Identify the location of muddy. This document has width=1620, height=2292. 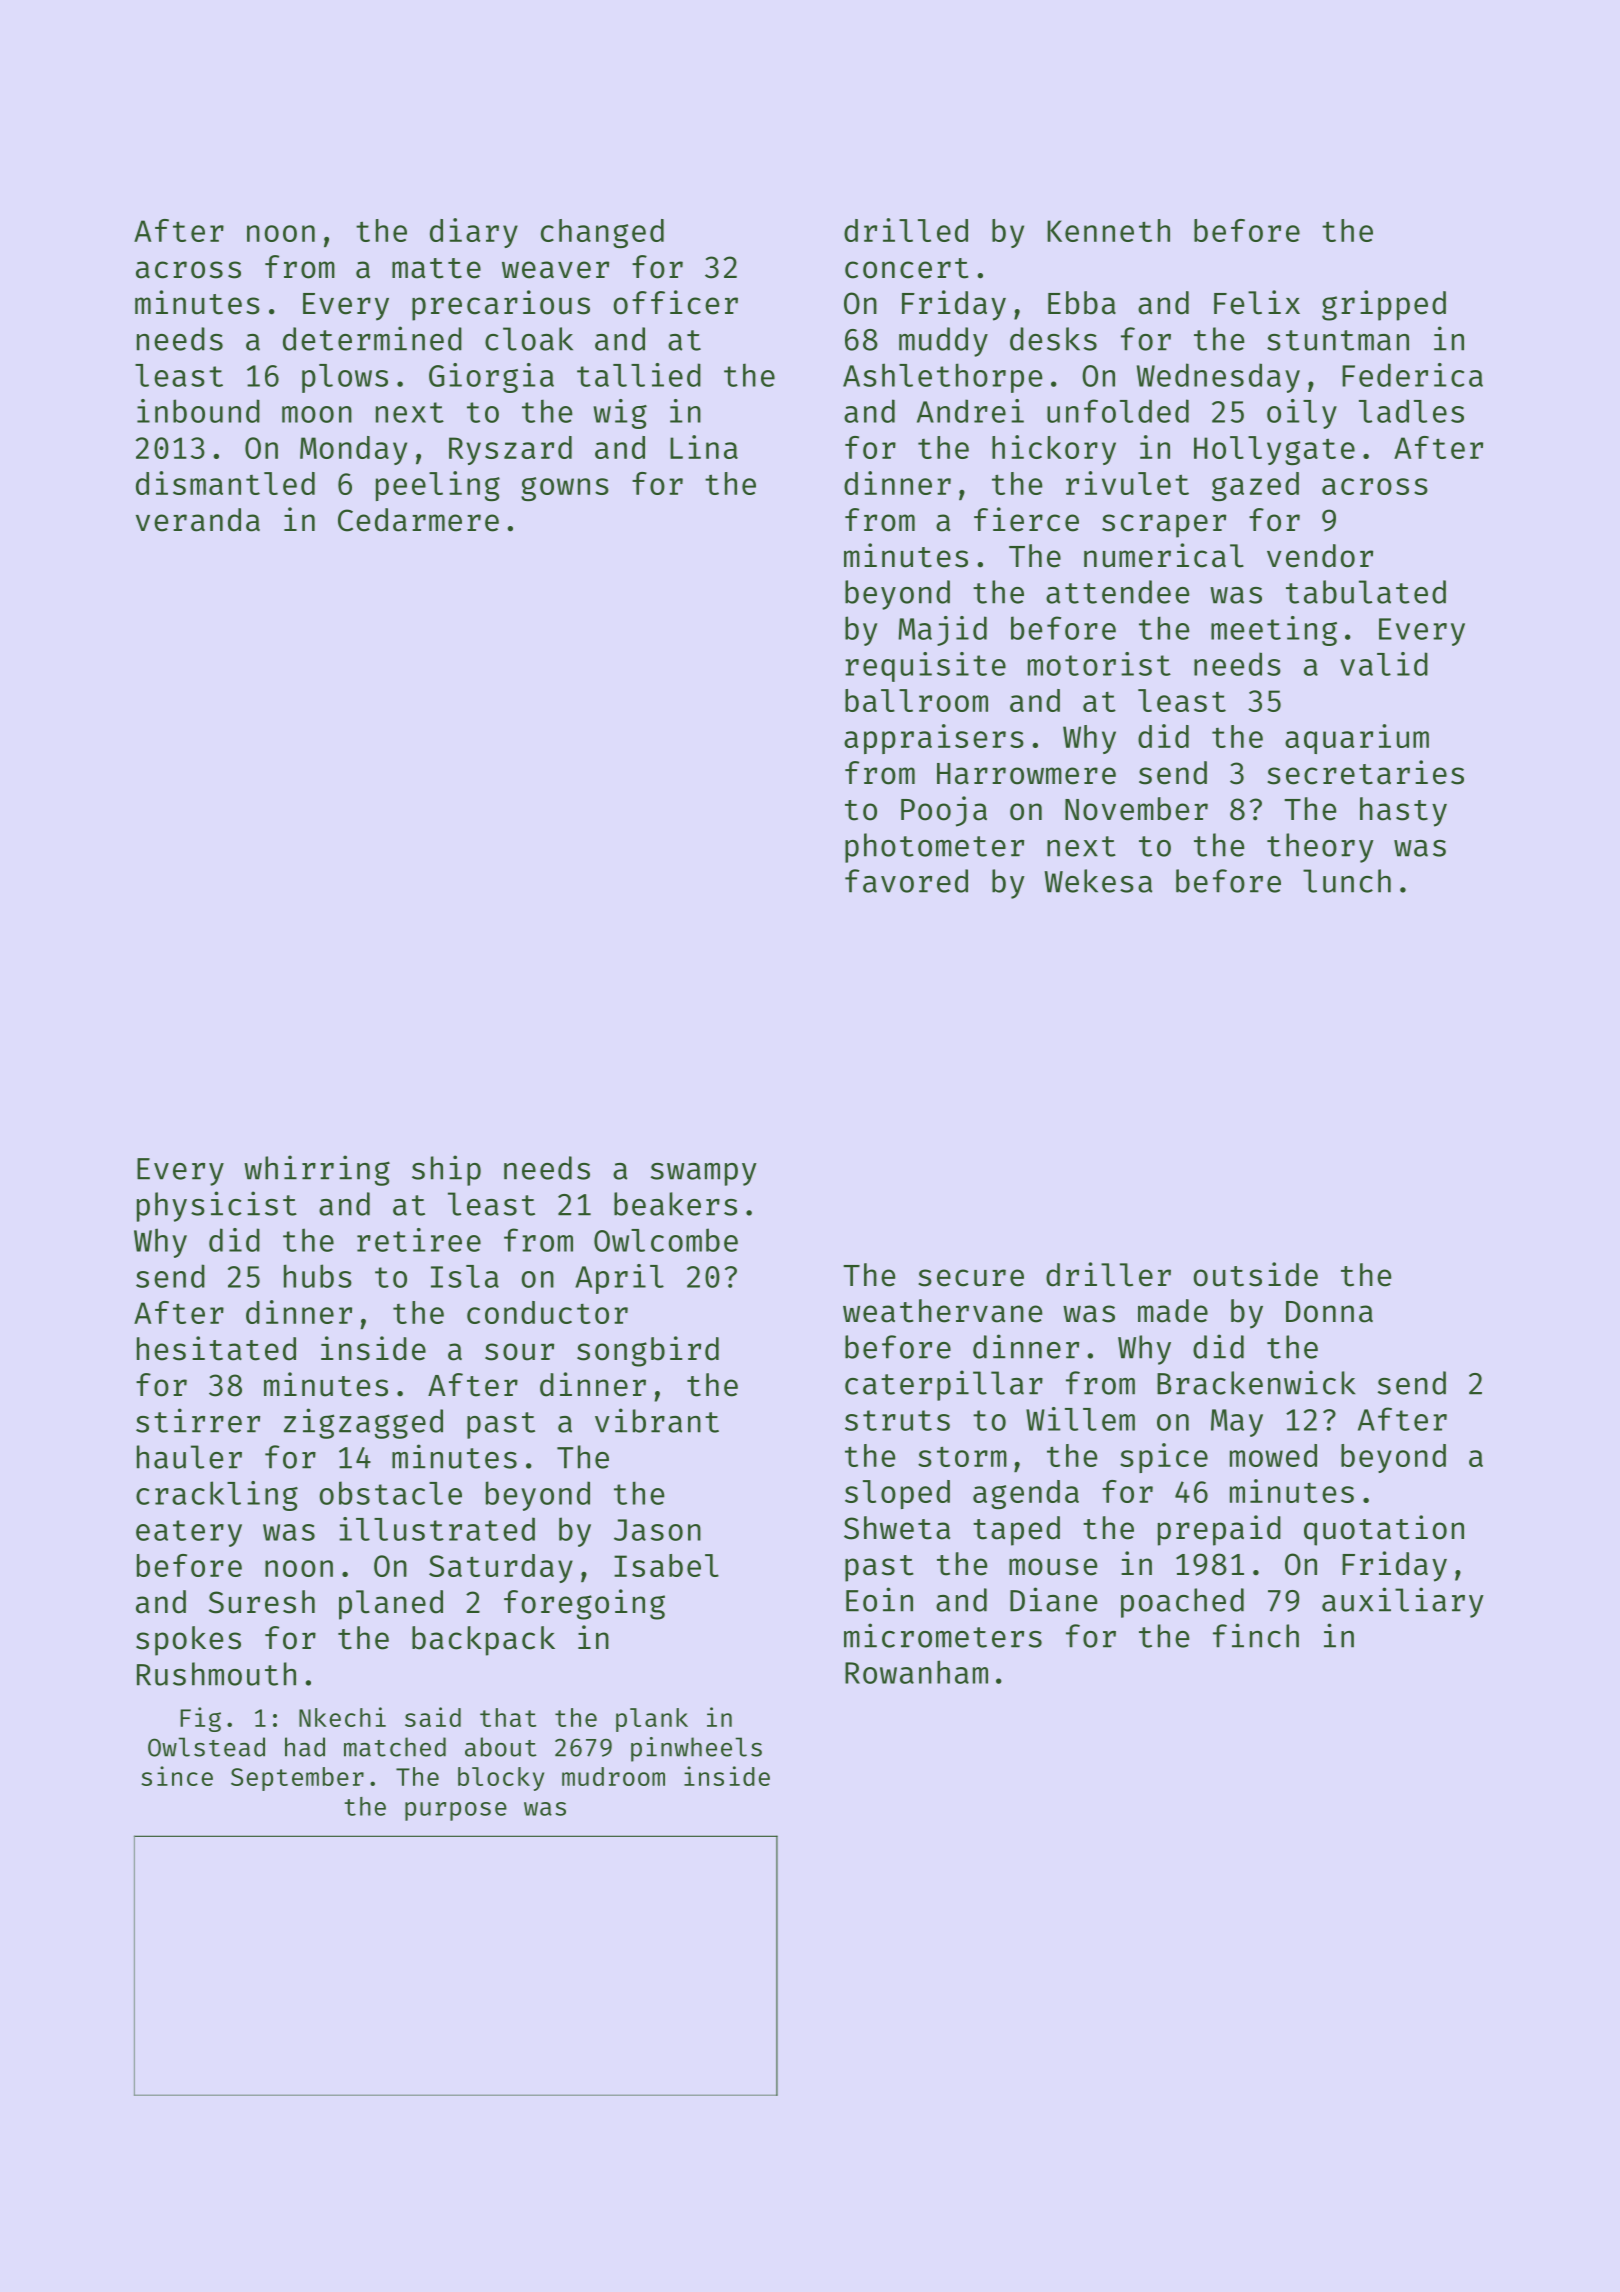
(943, 342).
